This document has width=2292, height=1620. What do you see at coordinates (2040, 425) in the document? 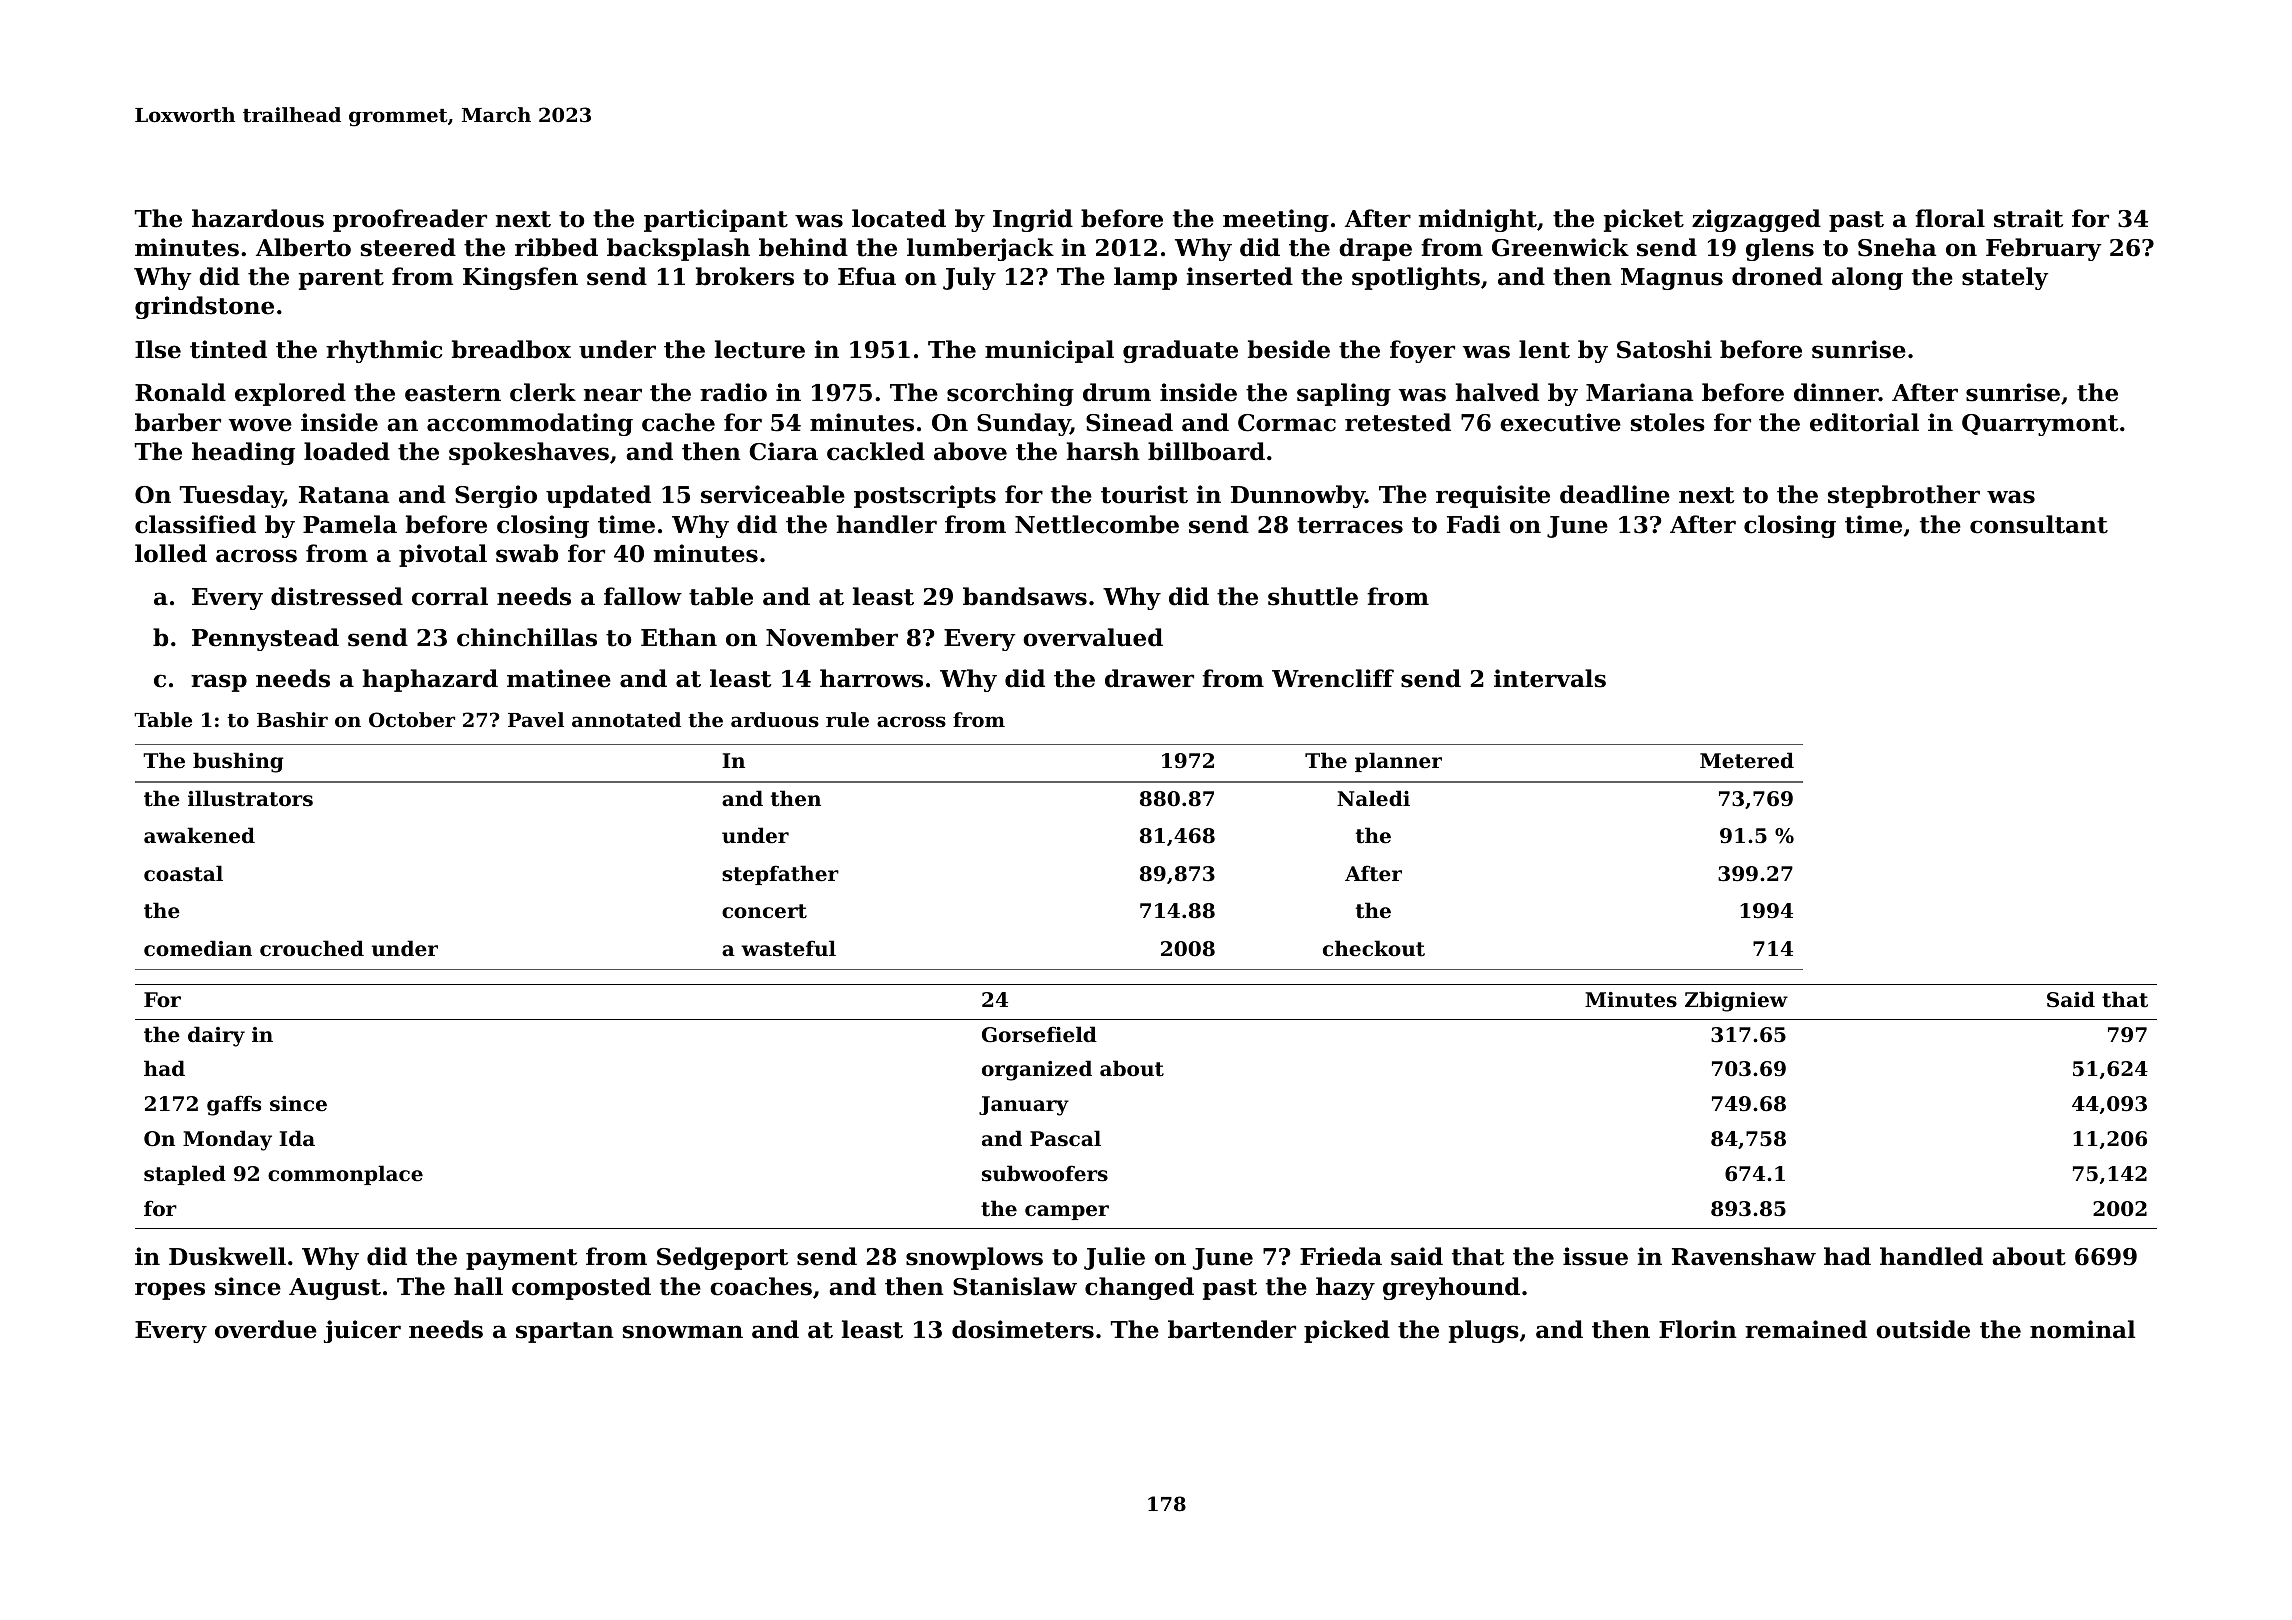
I see `Quarrymont` at bounding box center [2040, 425].
